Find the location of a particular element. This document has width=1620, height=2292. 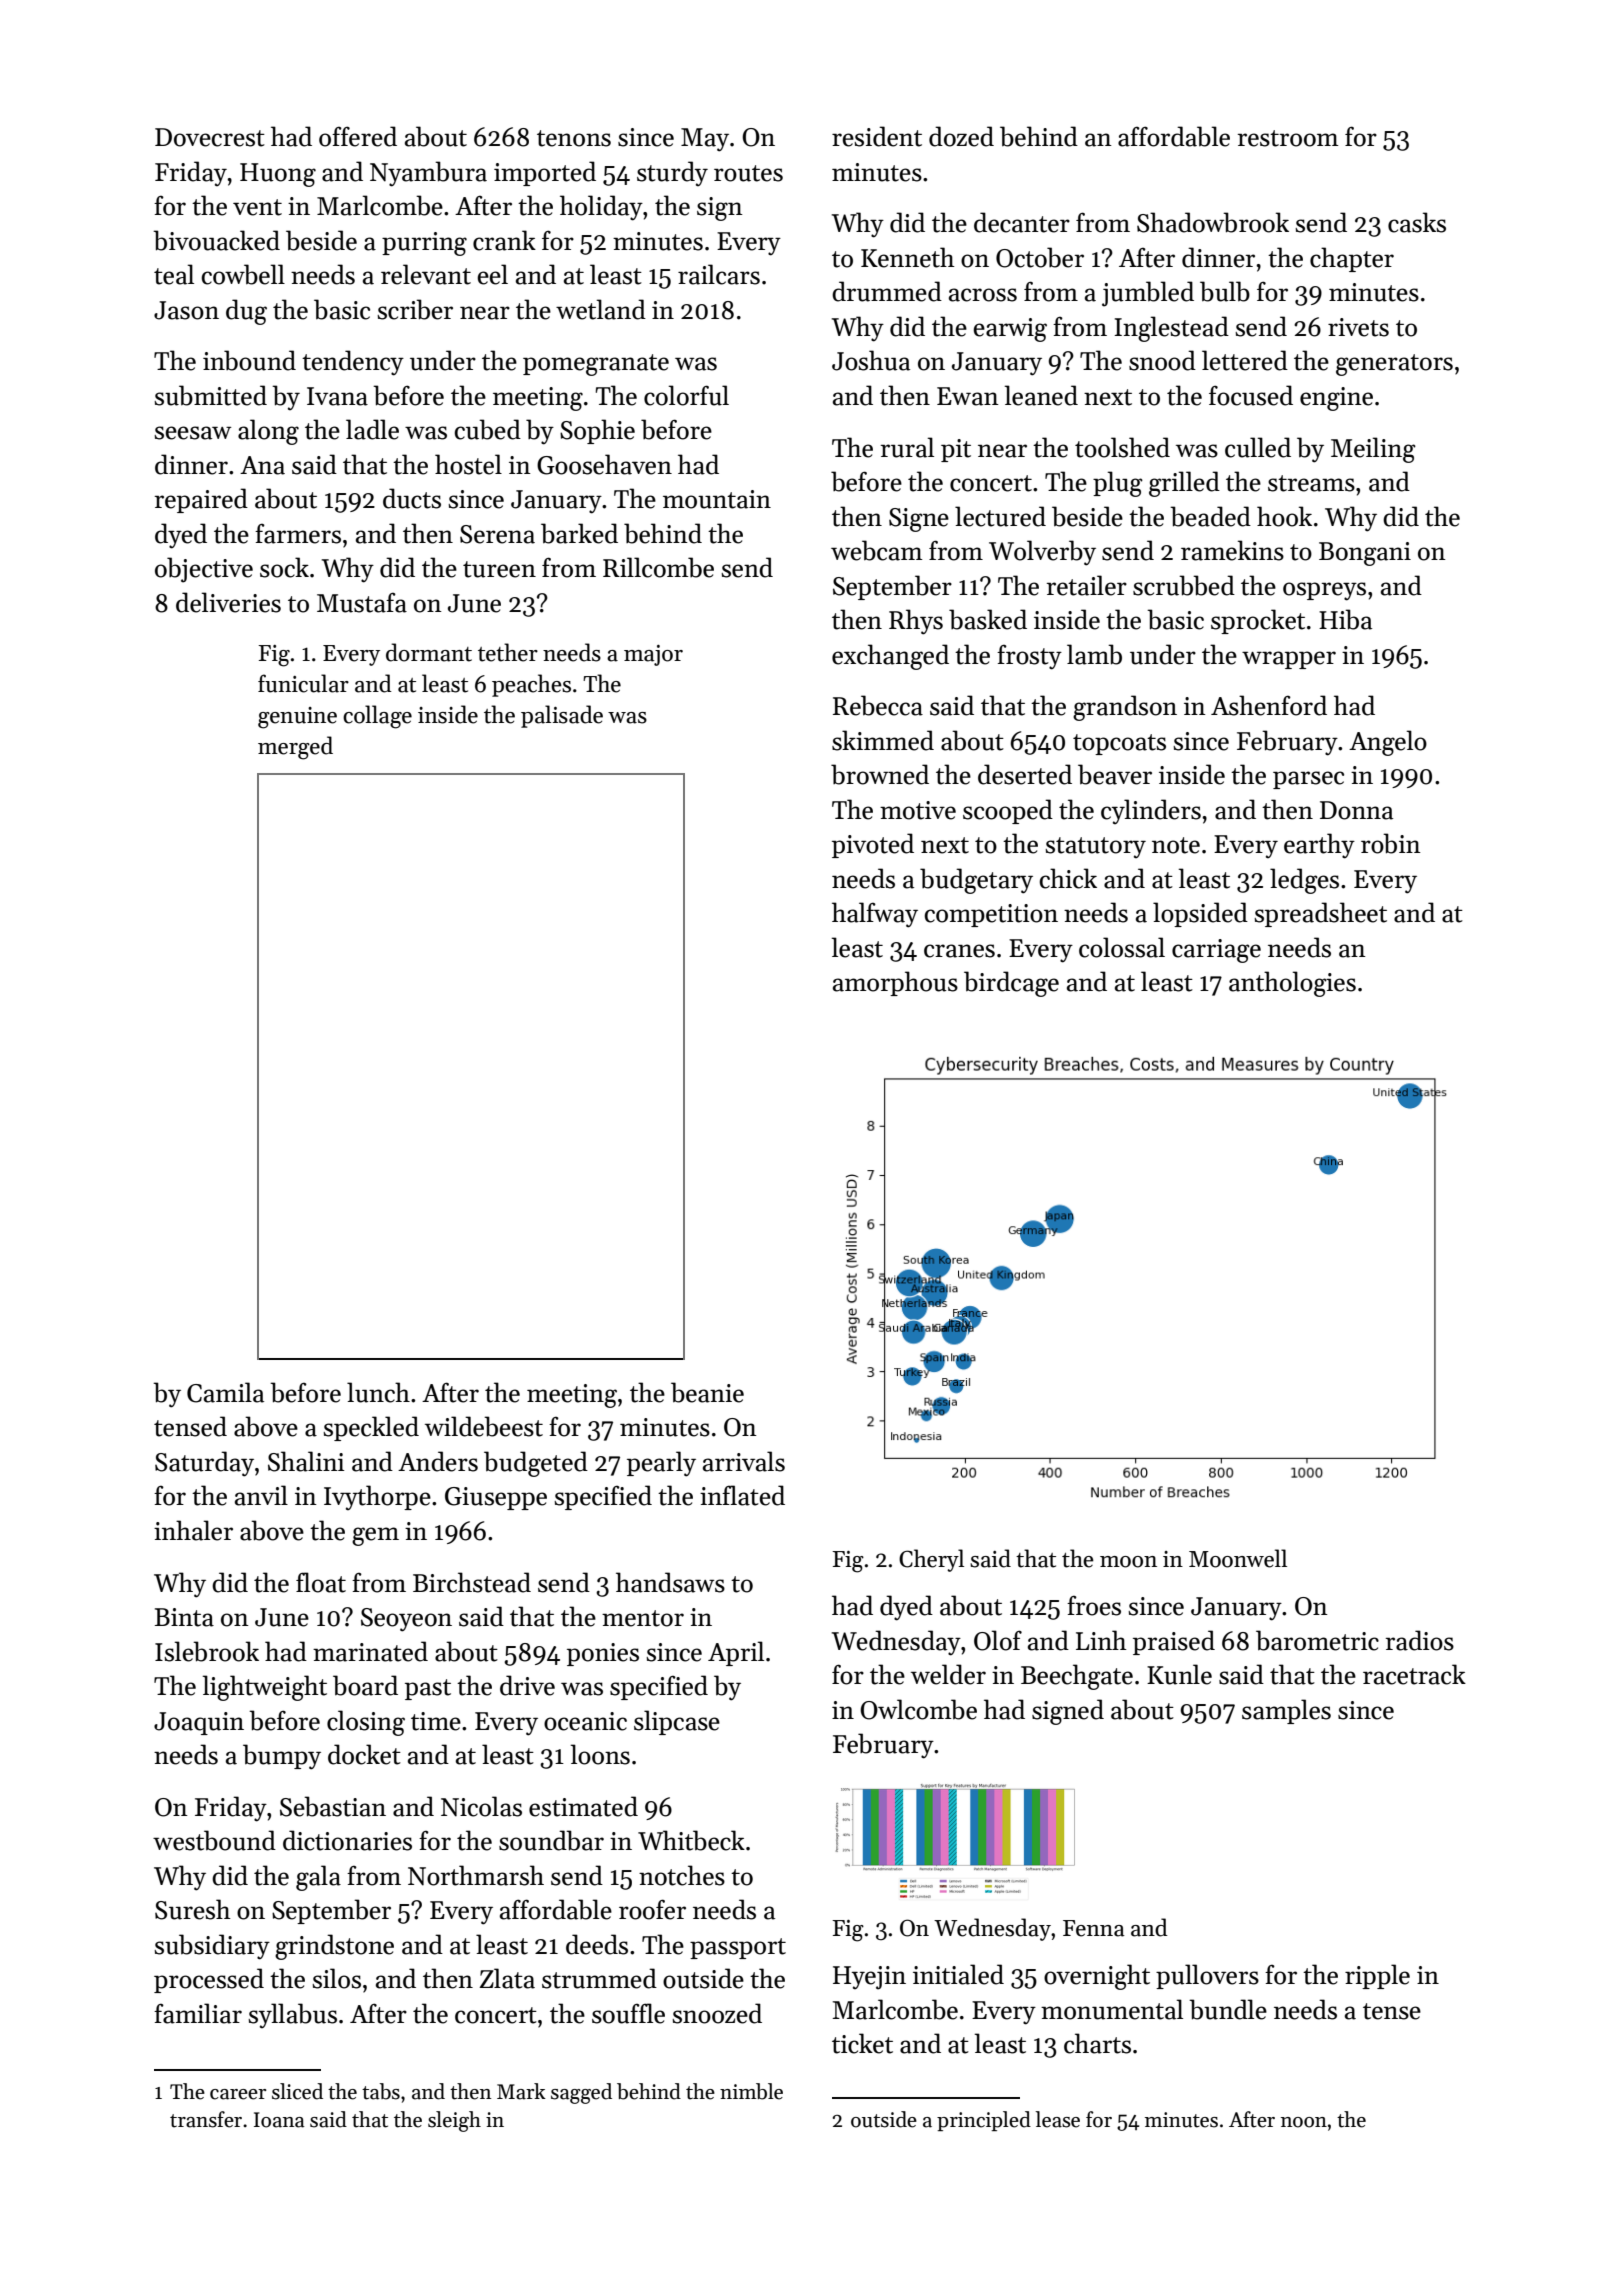

colossal is located at coordinates (1122, 947).
